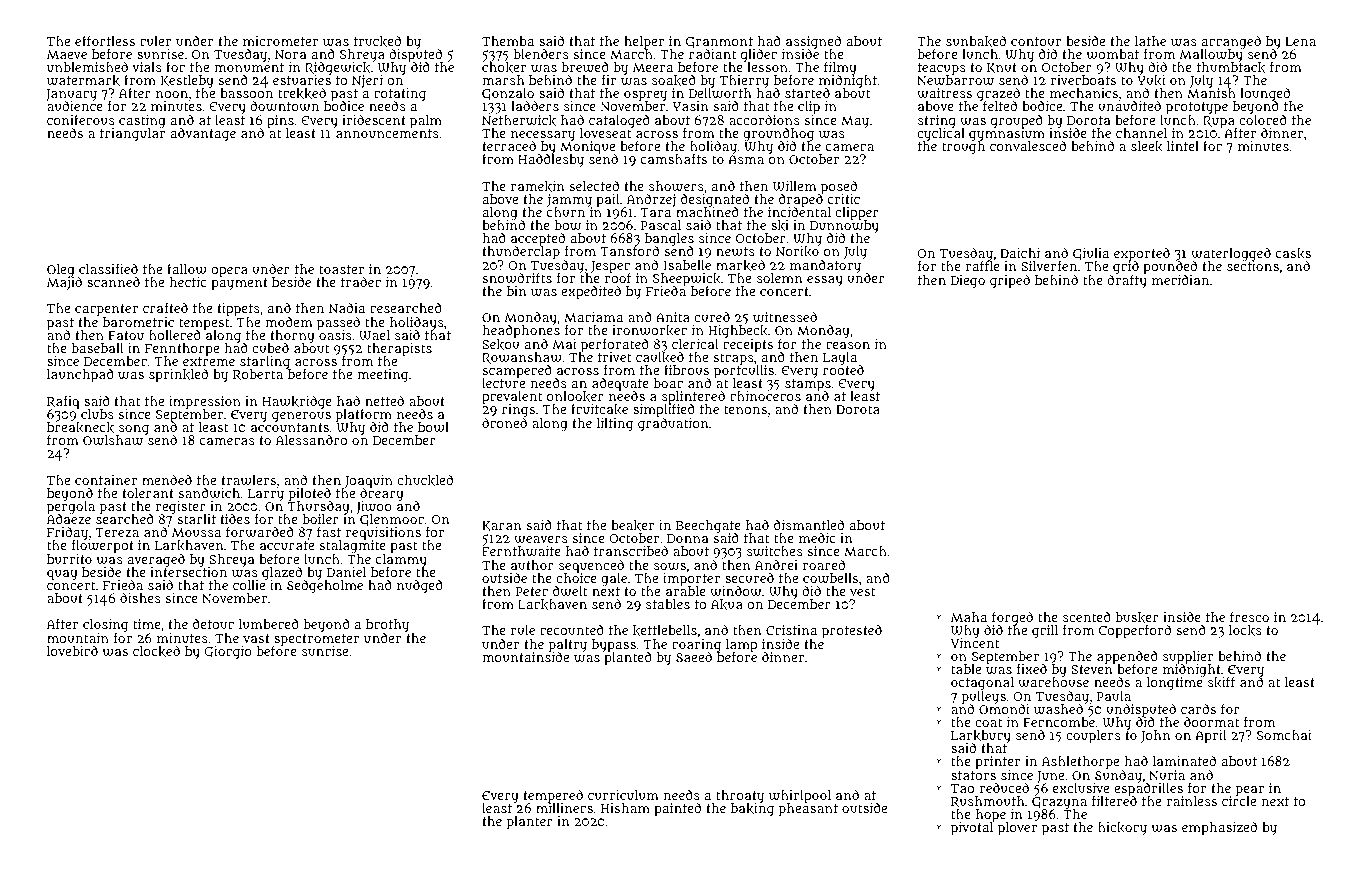  Describe the element at coordinates (809, 525) in the screenshot. I see `dismantled` at that location.
